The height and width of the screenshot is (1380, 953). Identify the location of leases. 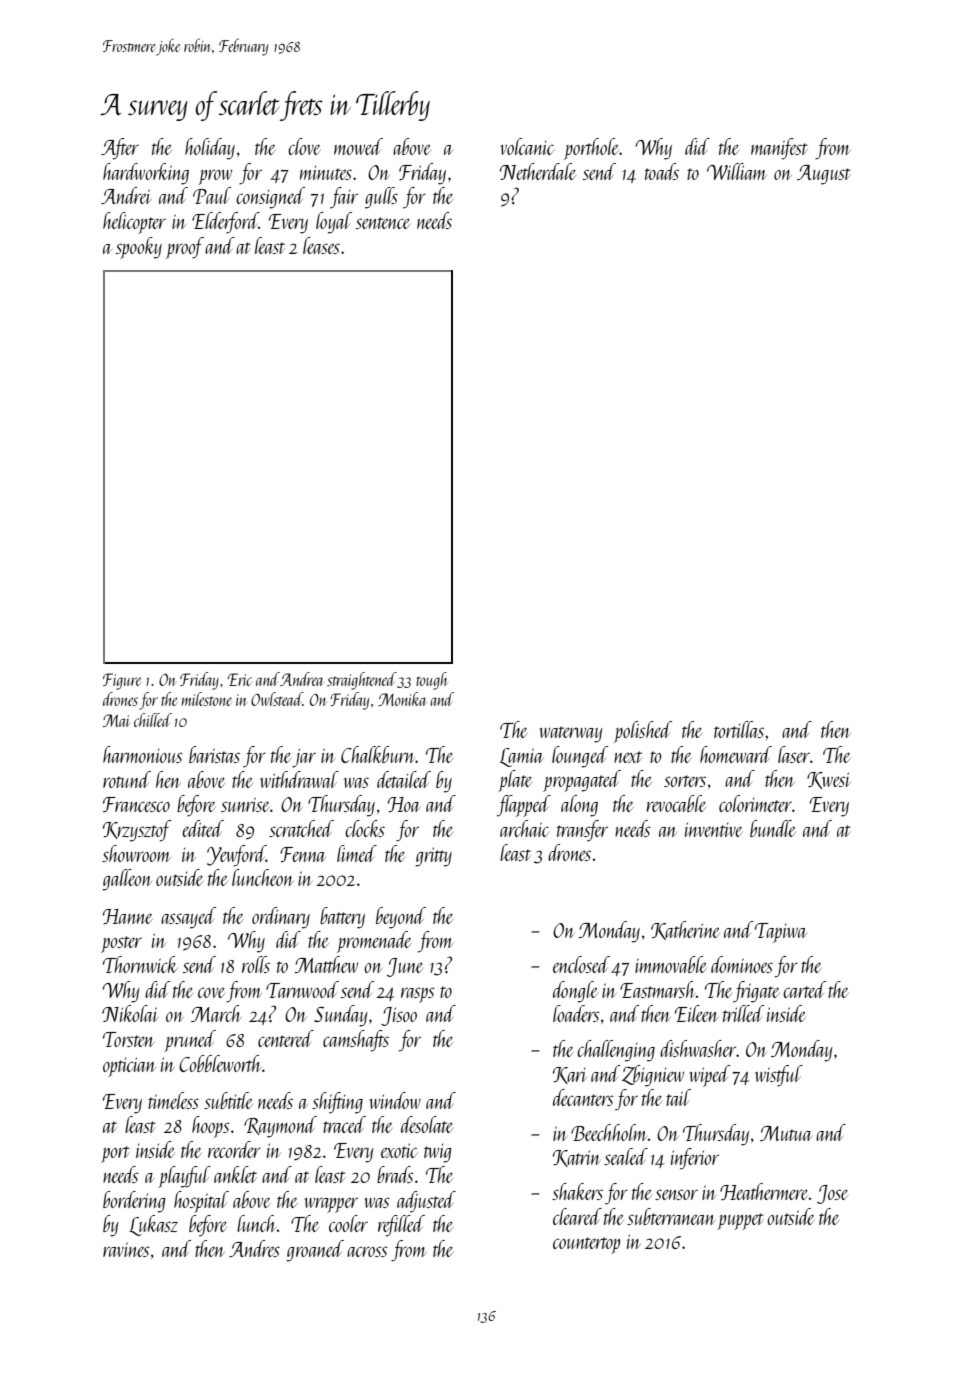
(321, 245).
